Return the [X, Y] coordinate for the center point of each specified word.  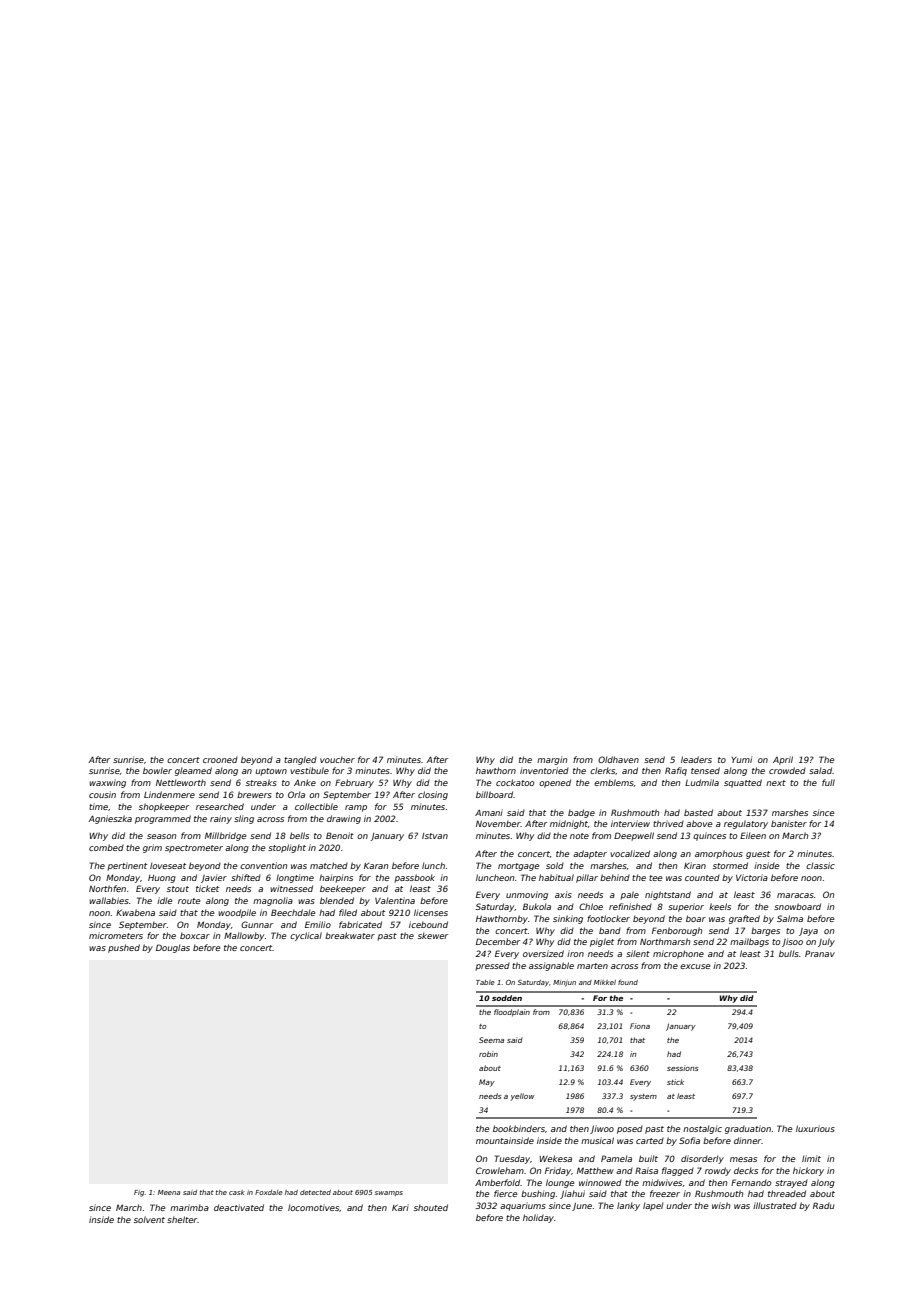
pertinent [127, 866]
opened [555, 783]
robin [488, 1054]
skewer [433, 935]
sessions [682, 1068]
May [487, 1083]
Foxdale [269, 1192]
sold [555, 865]
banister [789, 823]
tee [655, 878]
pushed [124, 948]
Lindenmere [169, 794]
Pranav [820, 953]
